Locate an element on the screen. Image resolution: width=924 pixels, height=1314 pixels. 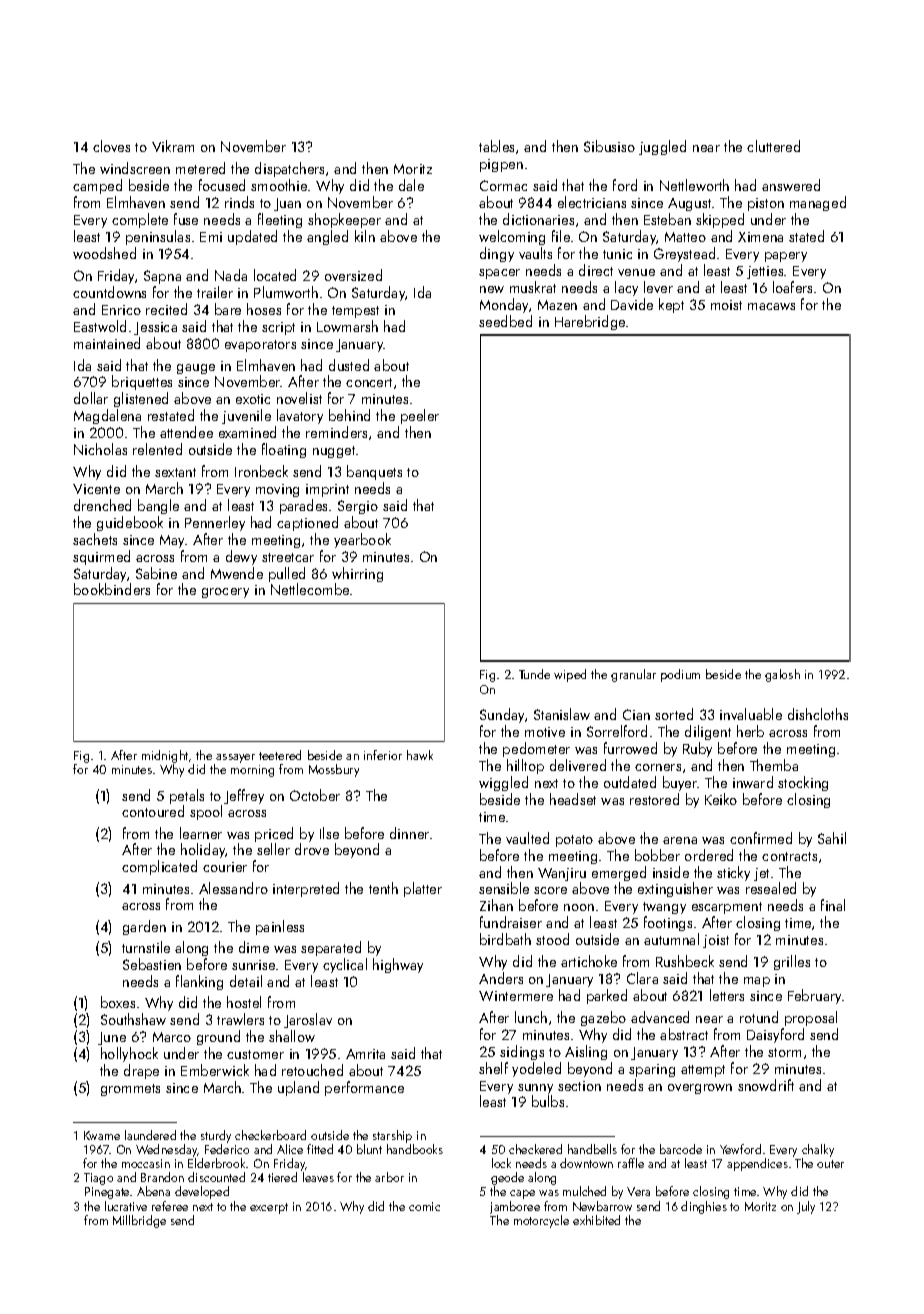
cloves is located at coordinates (111, 146).
